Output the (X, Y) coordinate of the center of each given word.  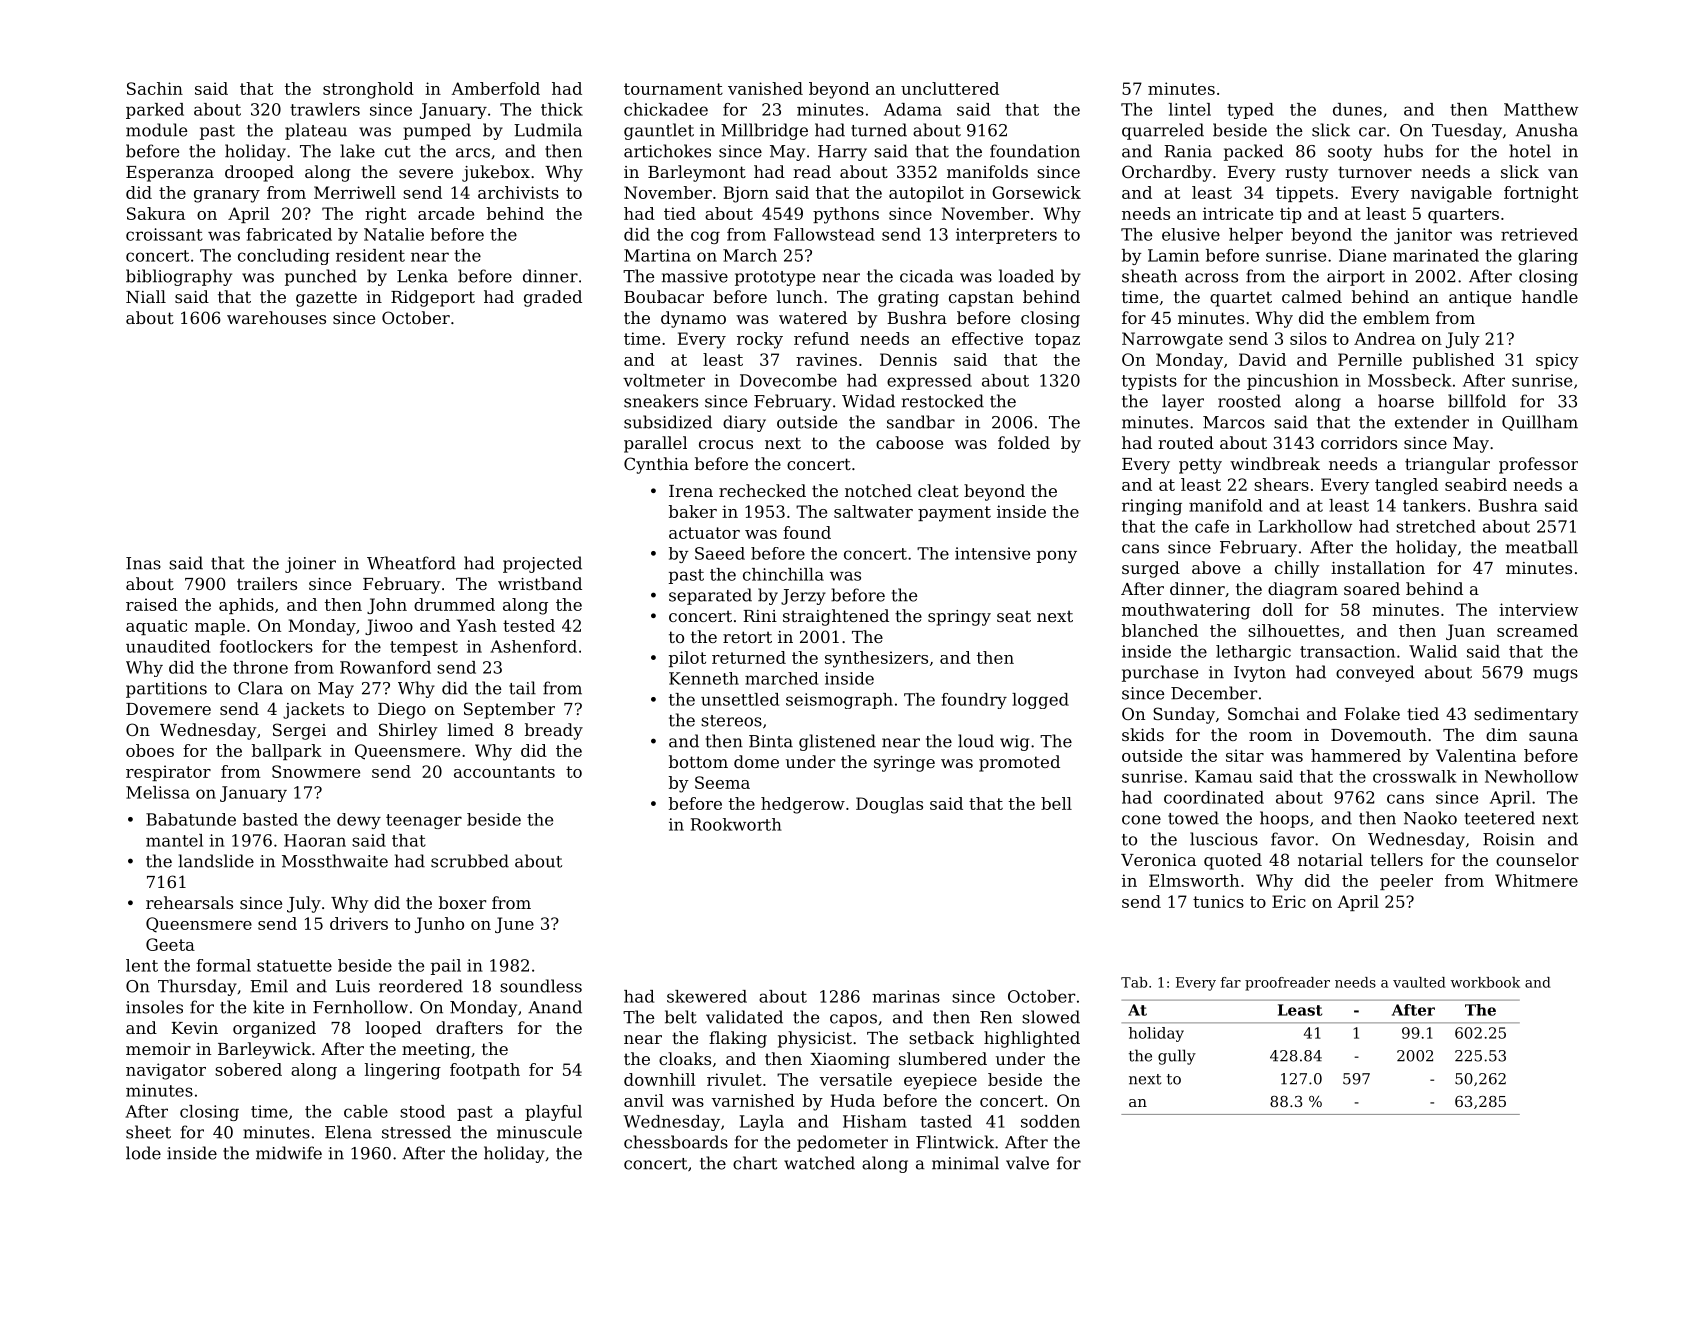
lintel (1190, 109)
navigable (1451, 194)
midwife (289, 1153)
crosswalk (1414, 776)
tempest (424, 648)
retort (747, 637)
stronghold (368, 90)
